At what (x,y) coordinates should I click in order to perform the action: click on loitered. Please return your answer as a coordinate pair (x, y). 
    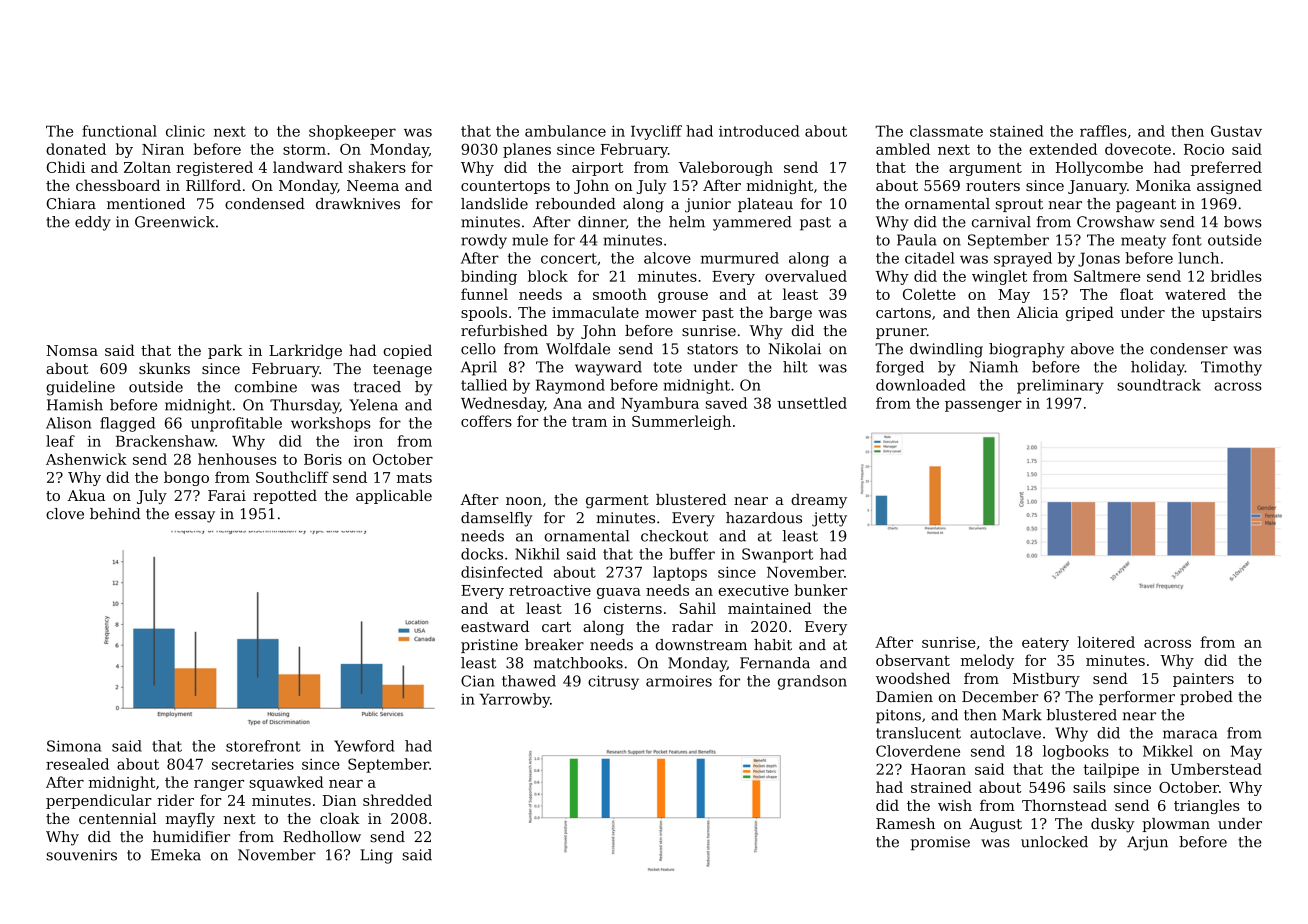
    Looking at the image, I should click on (1106, 642).
